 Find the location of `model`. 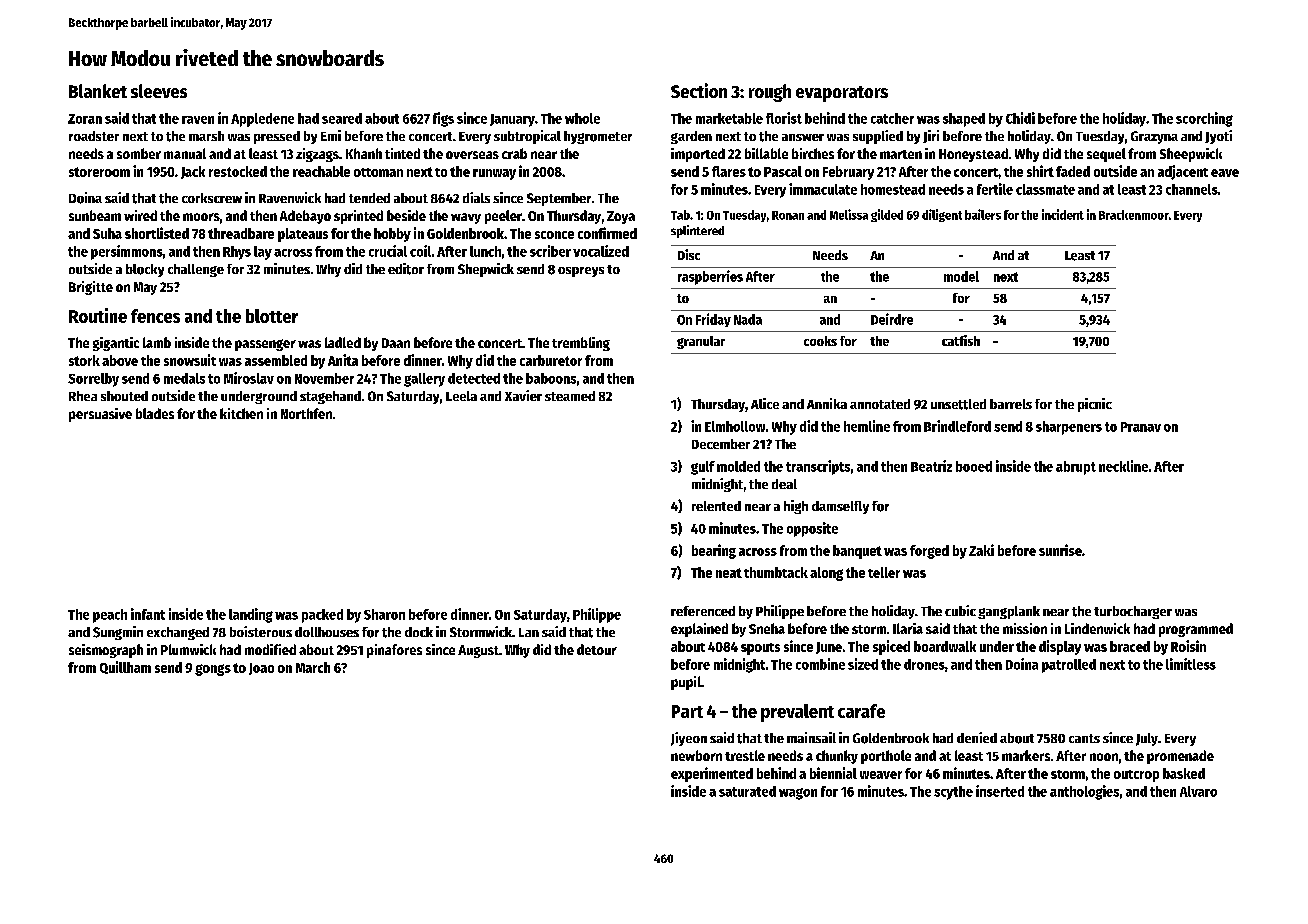

model is located at coordinates (961, 276).
